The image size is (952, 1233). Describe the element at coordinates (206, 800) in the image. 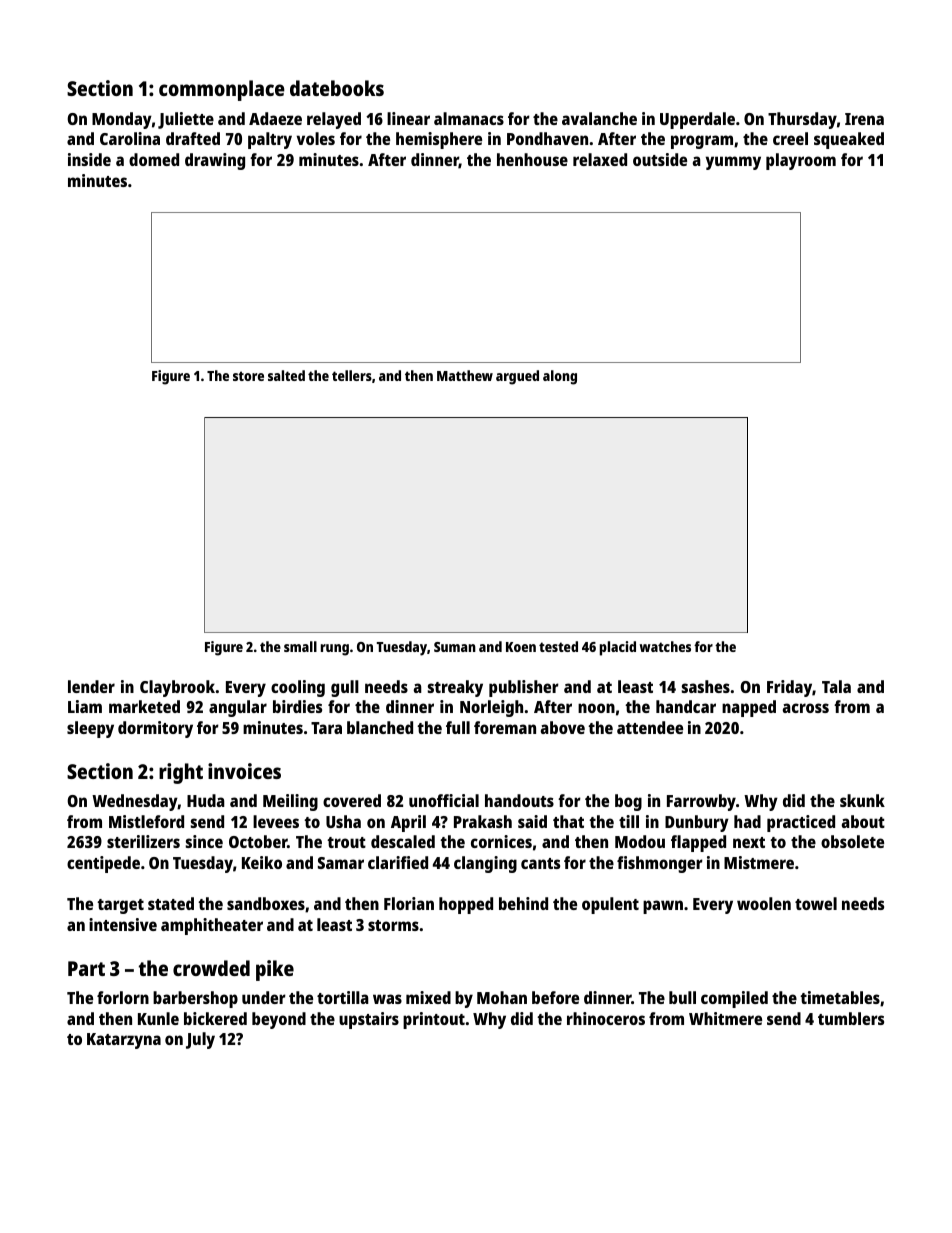

I see `Huda` at that location.
